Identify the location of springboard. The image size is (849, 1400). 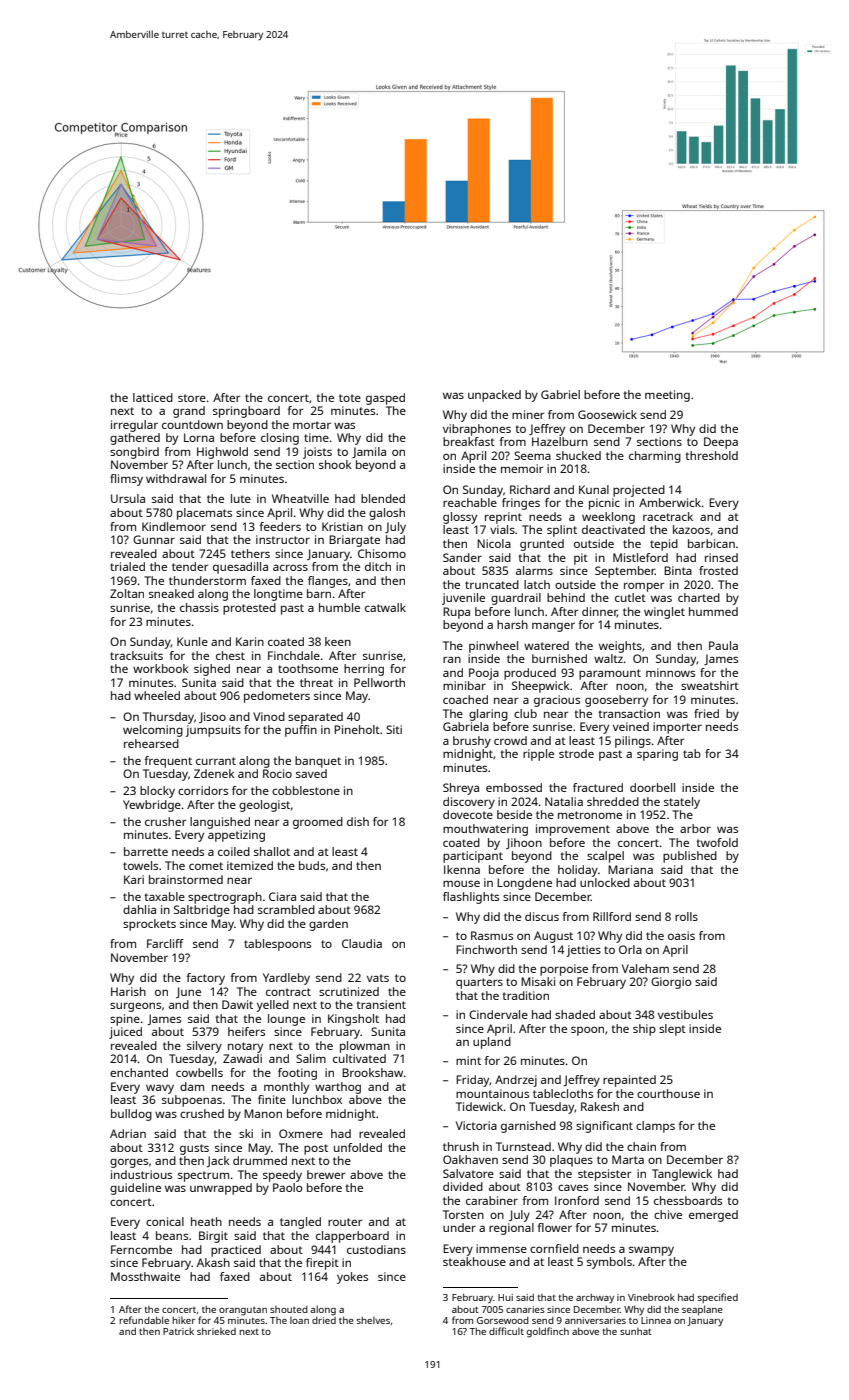
(246, 412).
